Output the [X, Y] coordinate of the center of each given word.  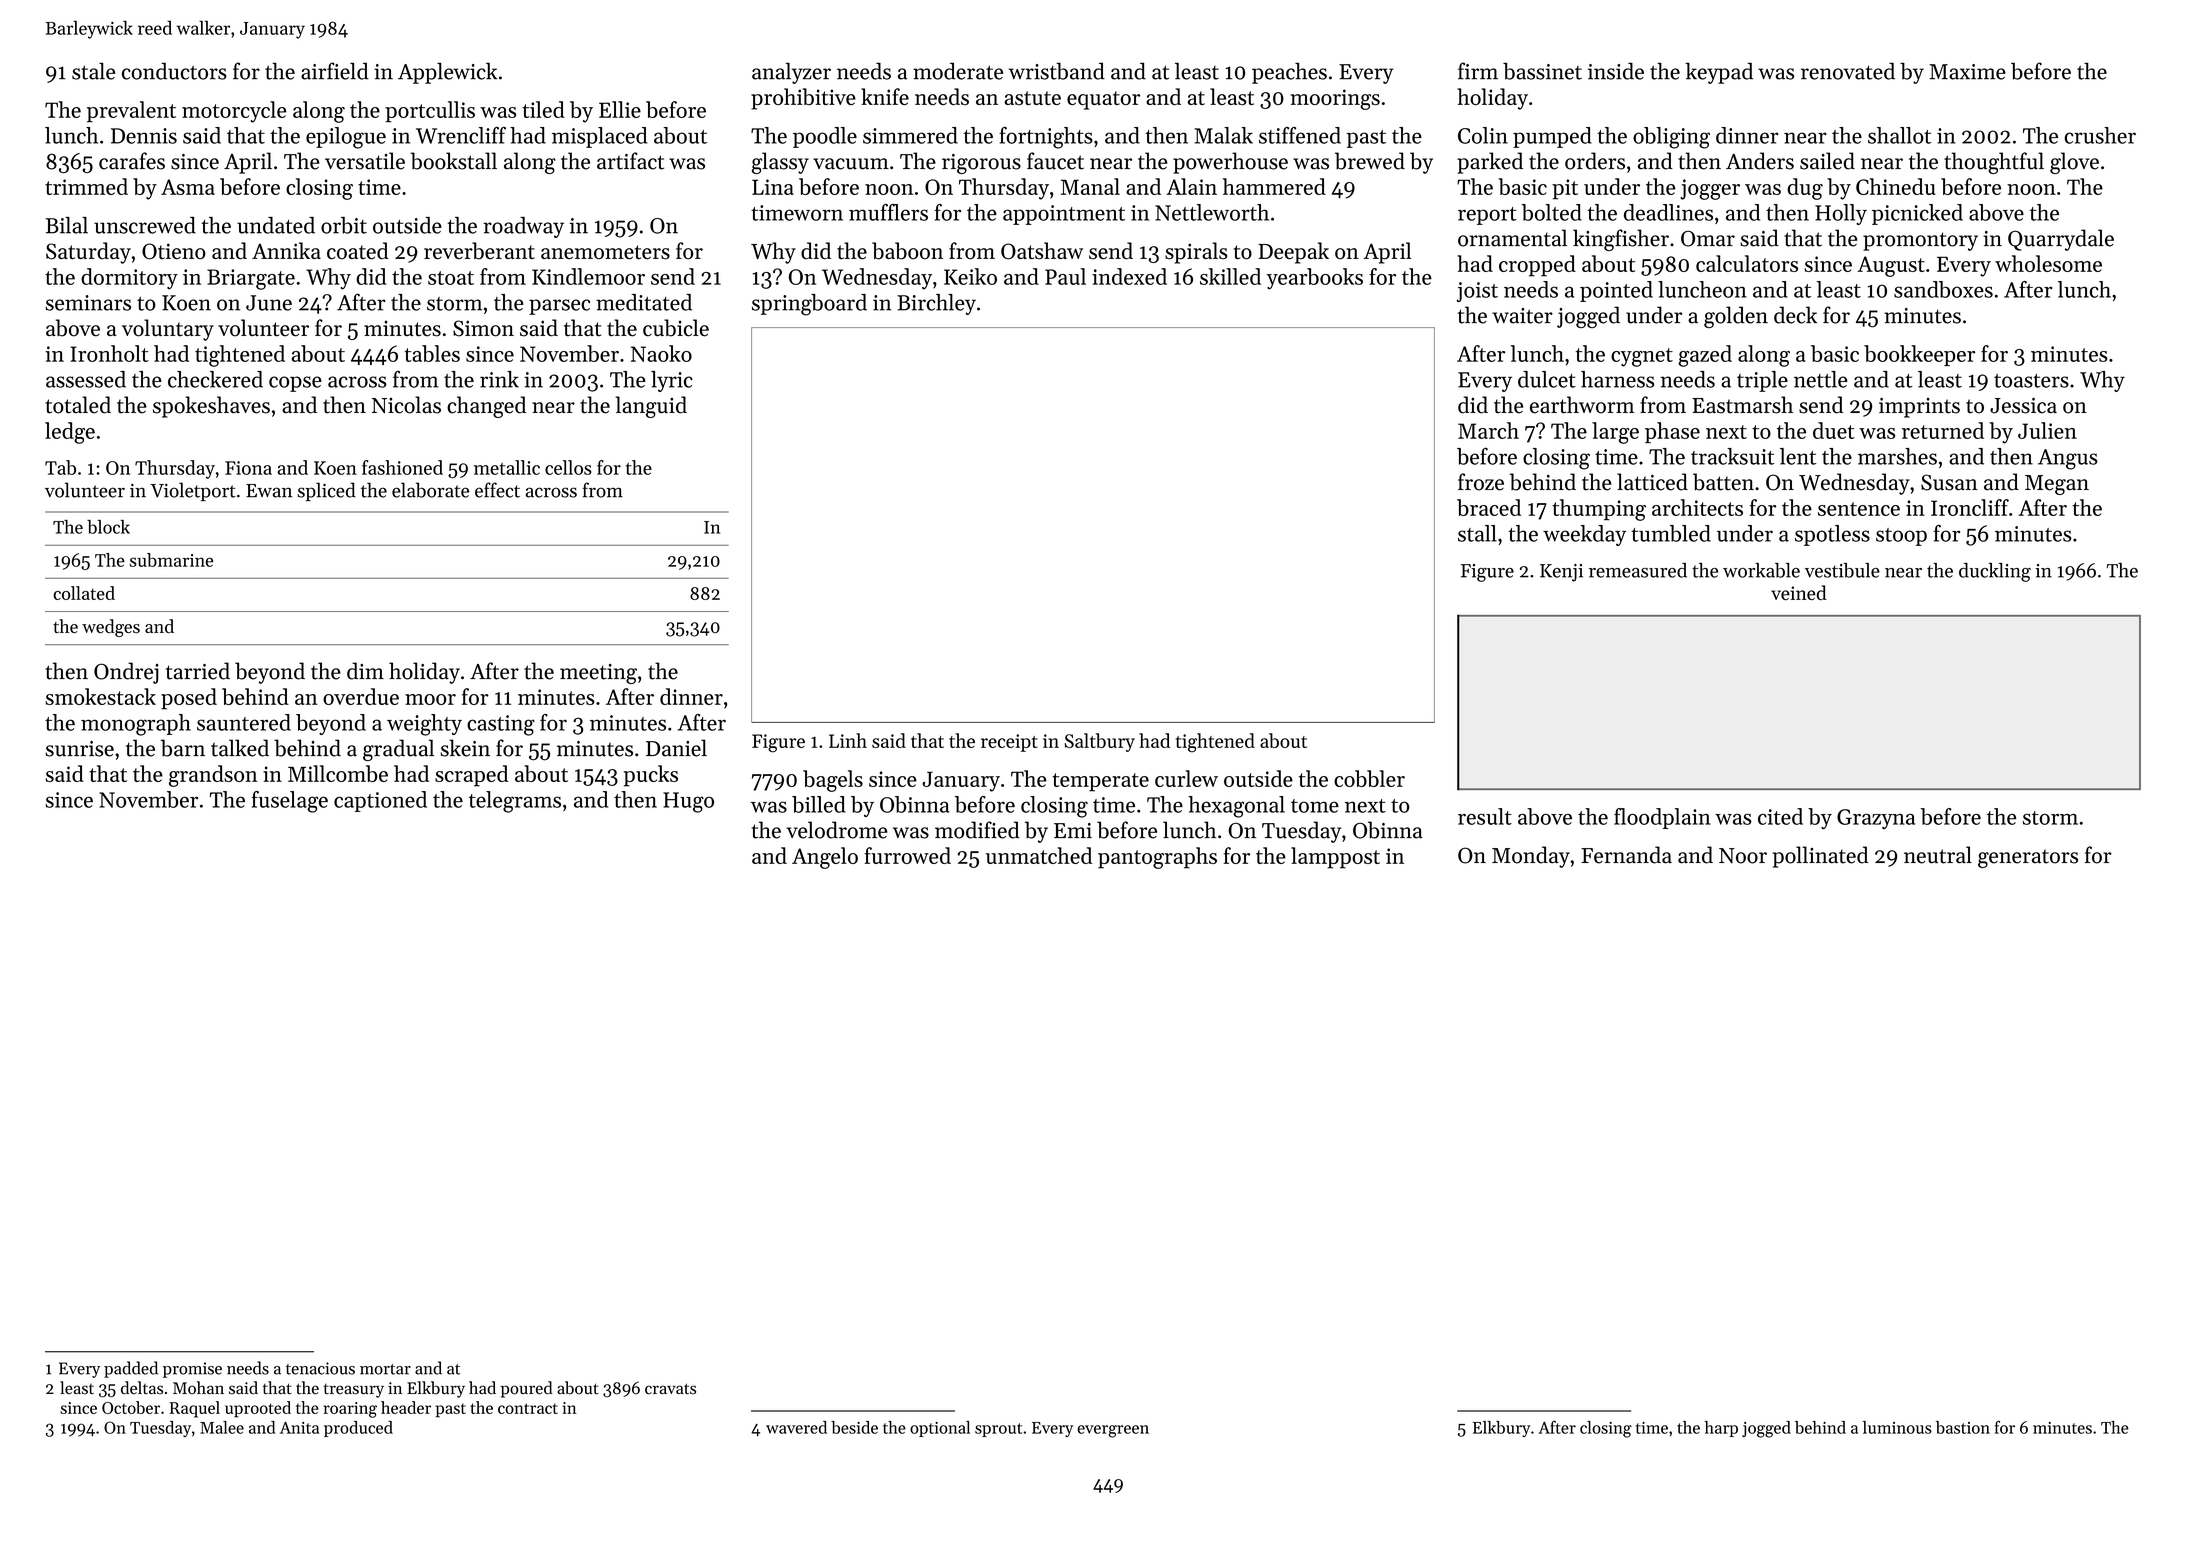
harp [1721, 1429]
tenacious [320, 1368]
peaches [1289, 73]
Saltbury [1100, 742]
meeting [598, 674]
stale [93, 71]
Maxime [1967, 72]
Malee [222, 1427]
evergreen [1113, 1431]
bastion [1963, 1427]
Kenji [1561, 573]
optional [940, 1429]
